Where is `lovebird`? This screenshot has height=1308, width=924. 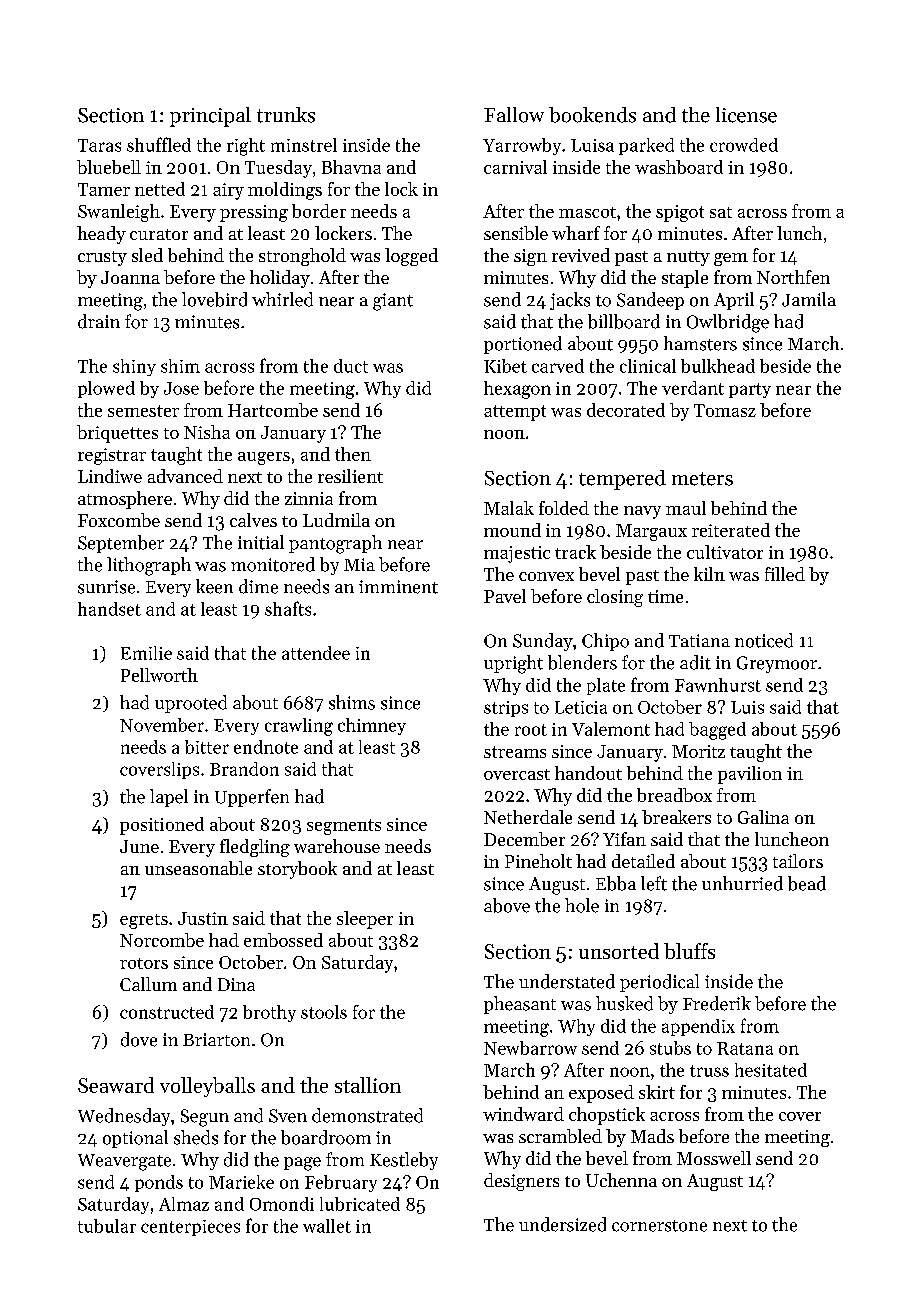
lovebird is located at coordinates (214, 299).
